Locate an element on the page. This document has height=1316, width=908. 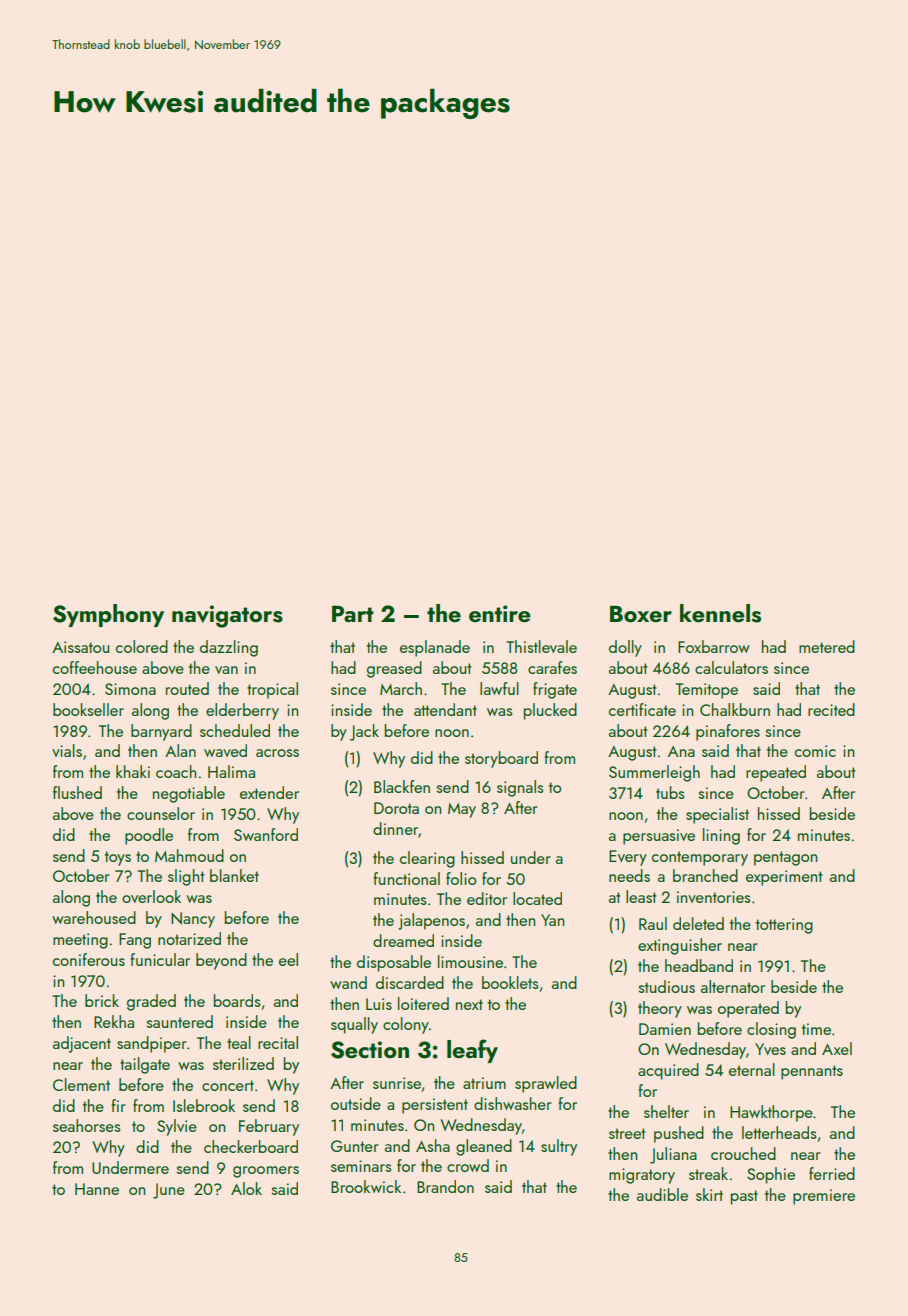
crowd is located at coordinates (468, 1165).
